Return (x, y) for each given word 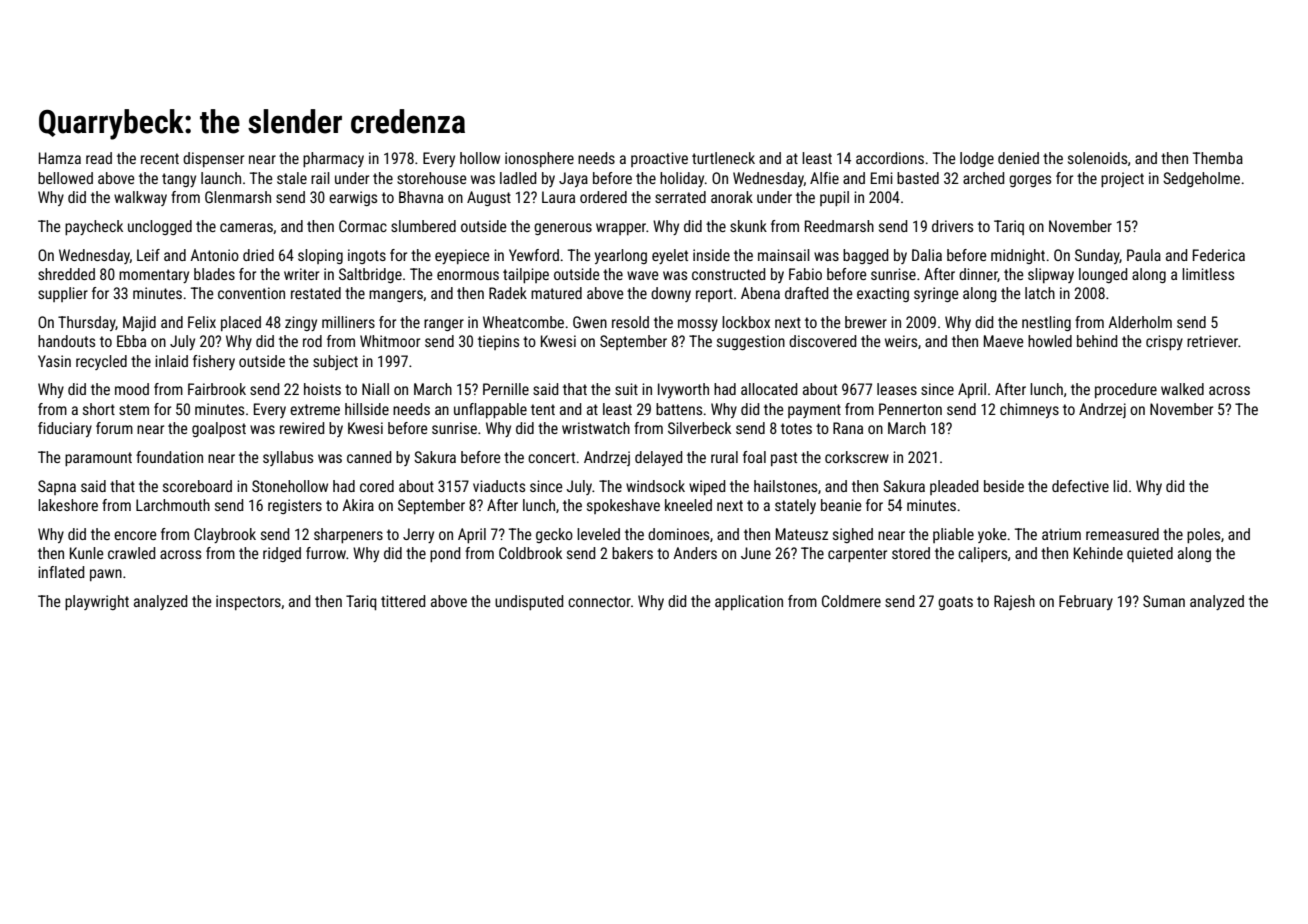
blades (214, 274)
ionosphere (539, 159)
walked (1182, 389)
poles (1203, 535)
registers (295, 506)
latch (1040, 293)
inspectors (248, 602)
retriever (1212, 341)
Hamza (60, 158)
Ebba (131, 341)
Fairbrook (217, 389)
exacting (883, 294)
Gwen (590, 322)
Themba (1218, 158)
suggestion (751, 342)
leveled (598, 534)
